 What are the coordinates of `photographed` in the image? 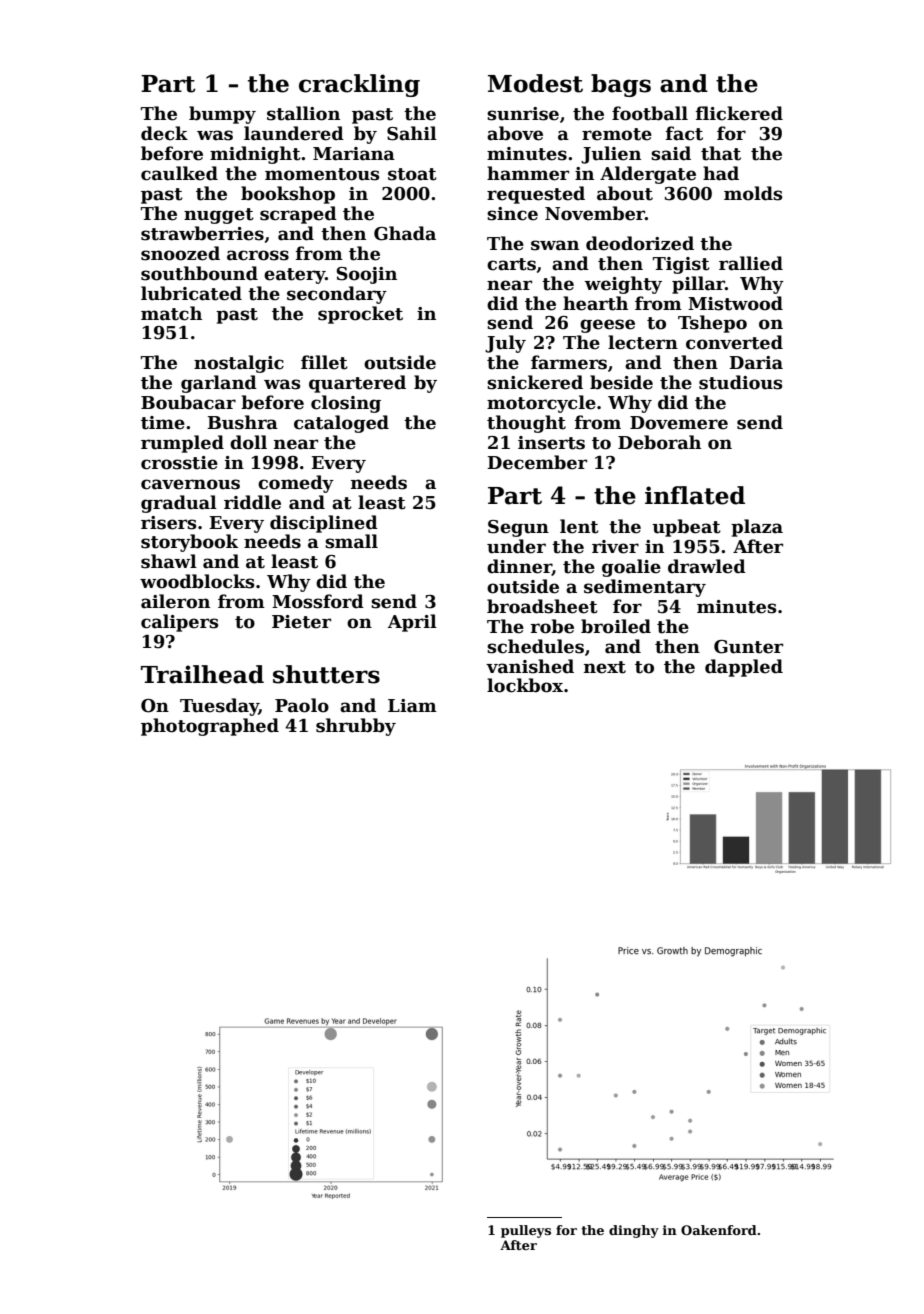 It's located at (210, 727).
